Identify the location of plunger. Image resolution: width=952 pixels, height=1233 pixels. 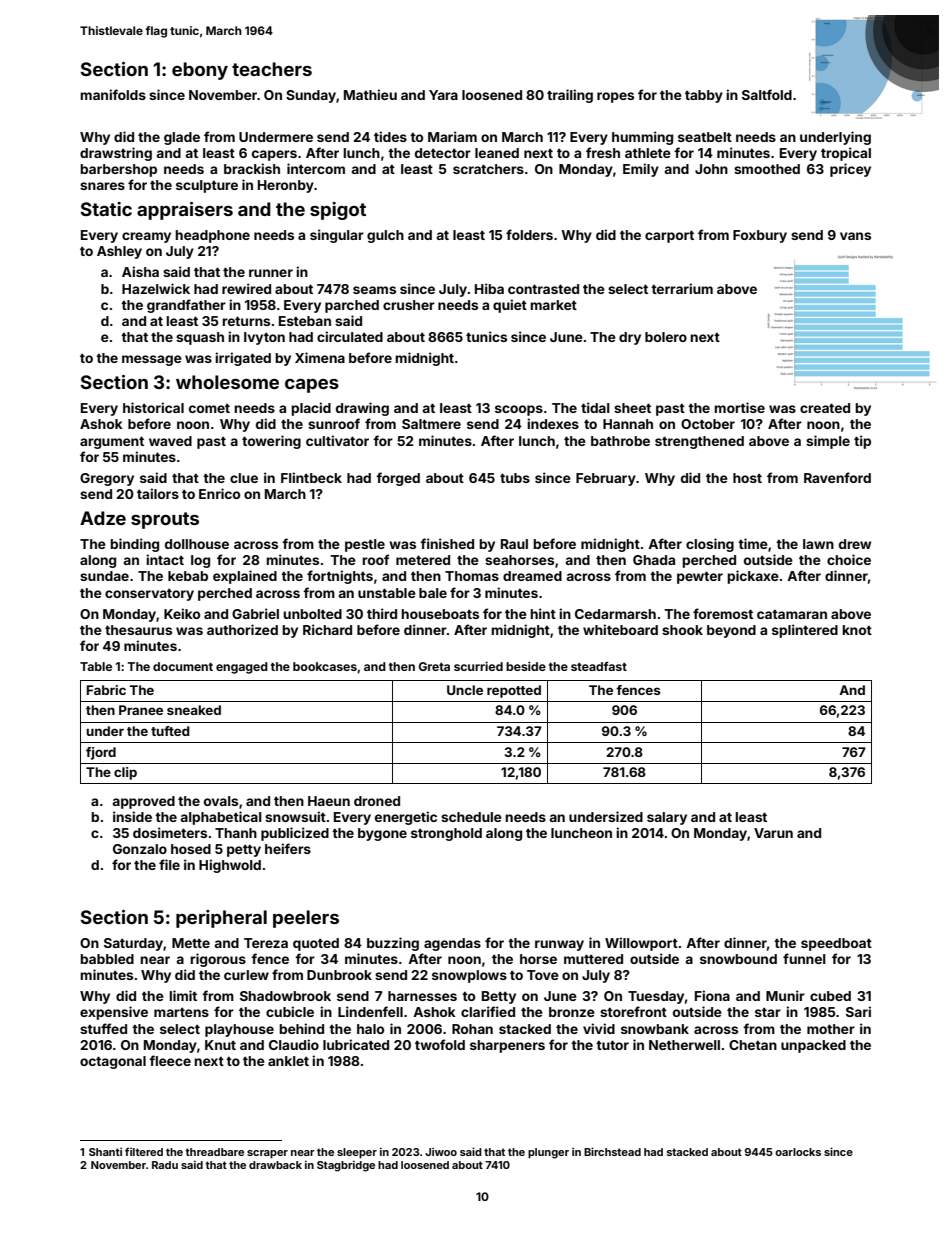
(548, 1153).
